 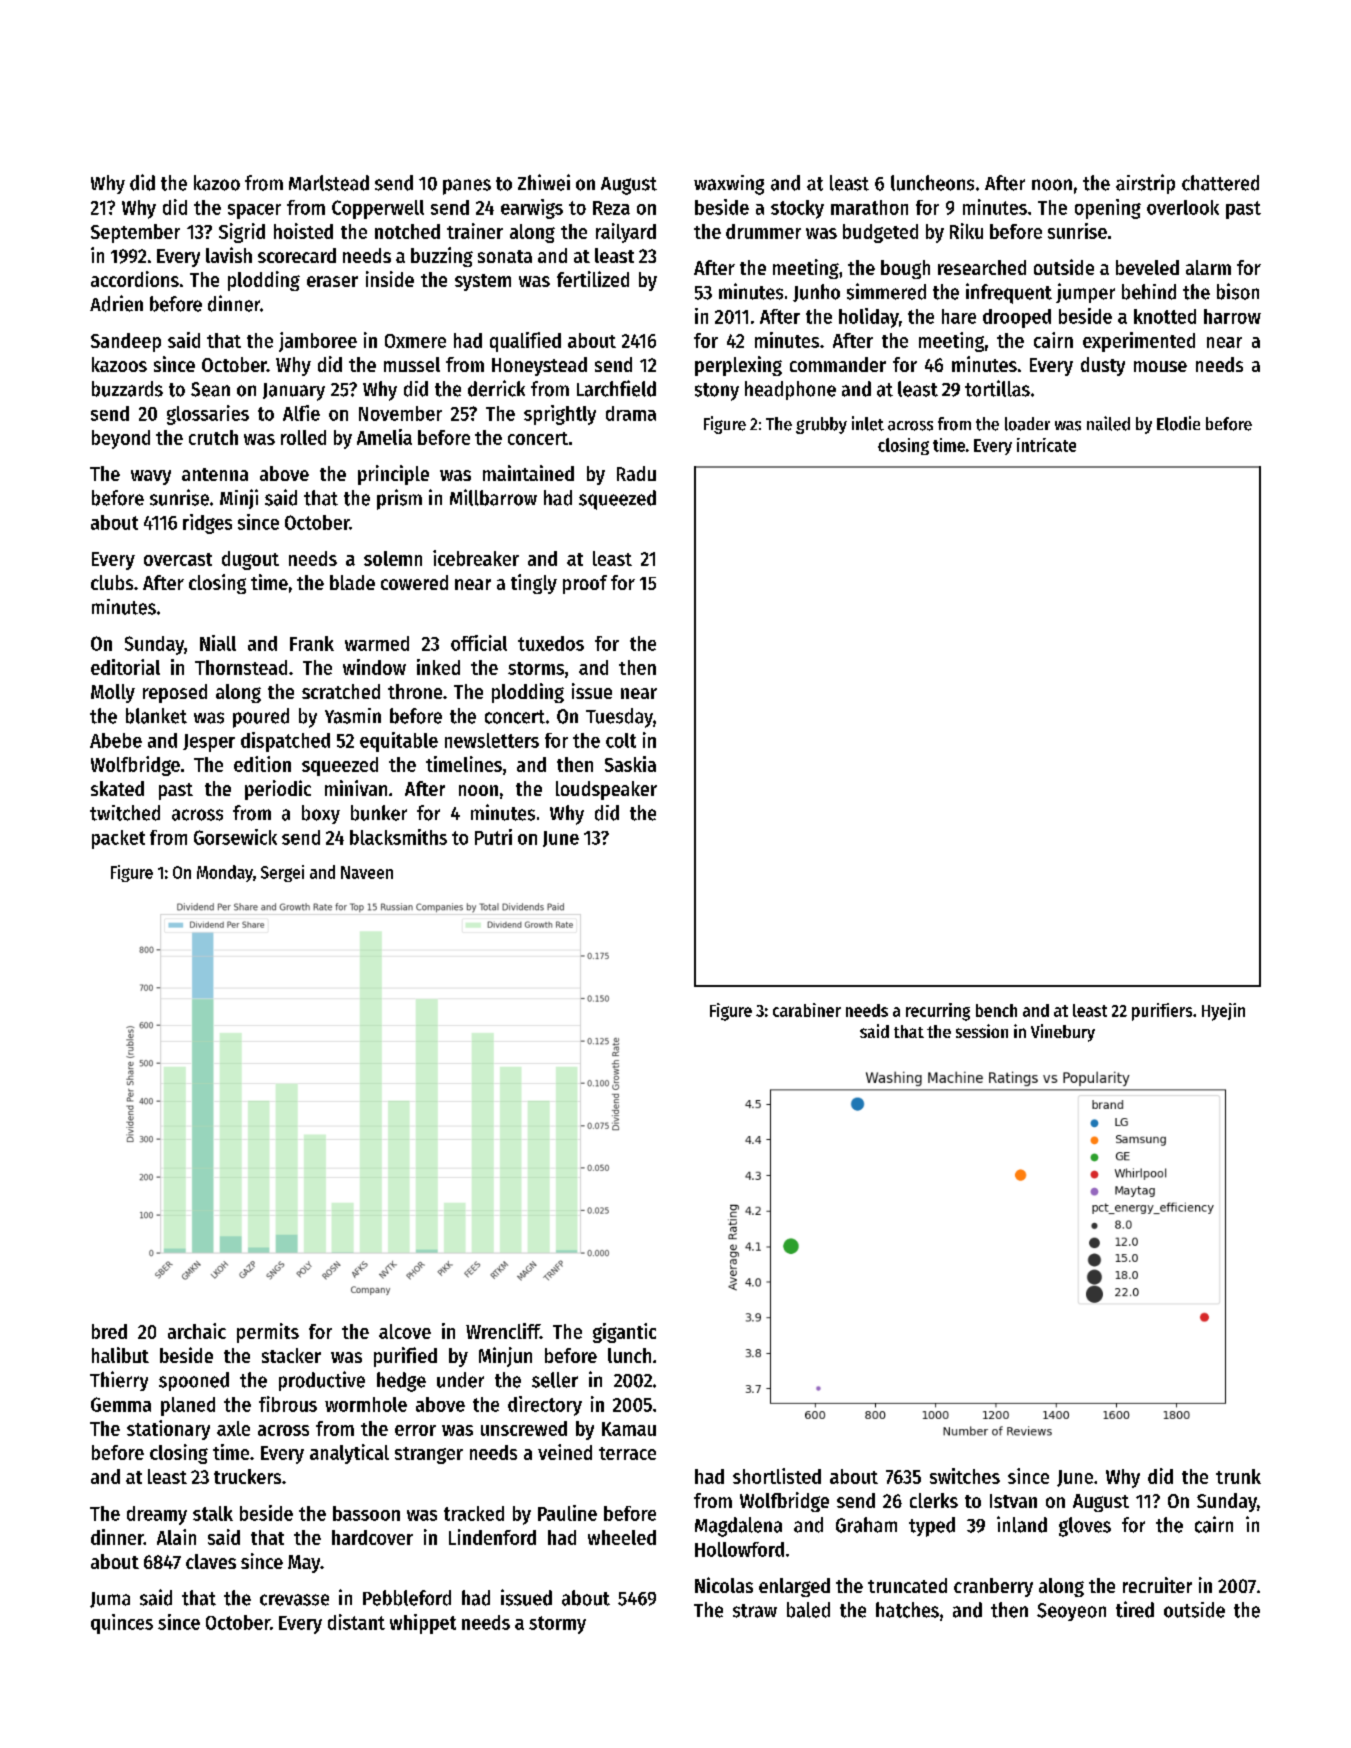 What do you see at coordinates (996, 1010) in the screenshot?
I see `bench` at bounding box center [996, 1010].
